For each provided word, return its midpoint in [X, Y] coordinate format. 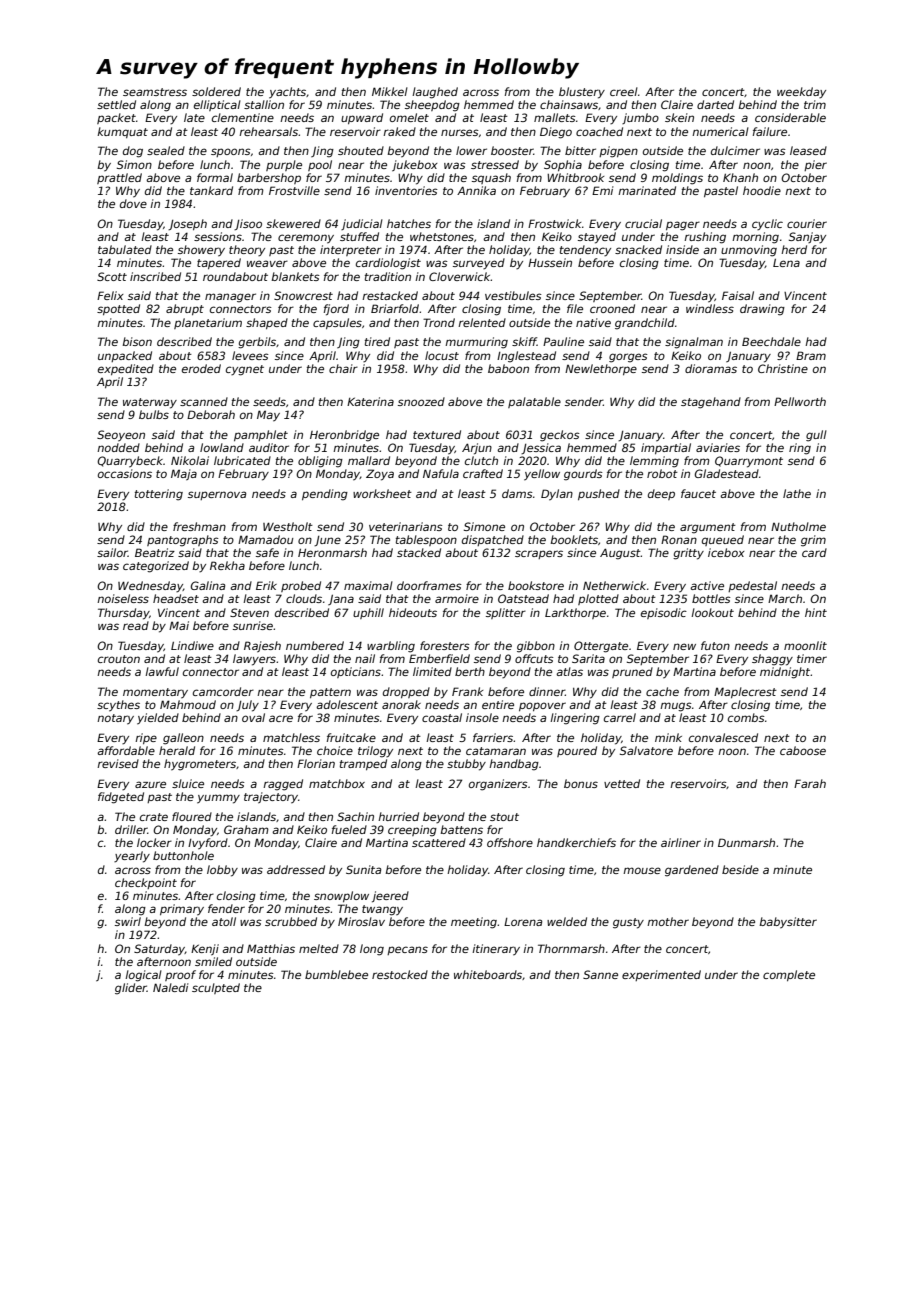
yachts [287, 93]
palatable [534, 402]
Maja [184, 474]
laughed [435, 93]
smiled [213, 961]
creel [624, 91]
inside [682, 249]
